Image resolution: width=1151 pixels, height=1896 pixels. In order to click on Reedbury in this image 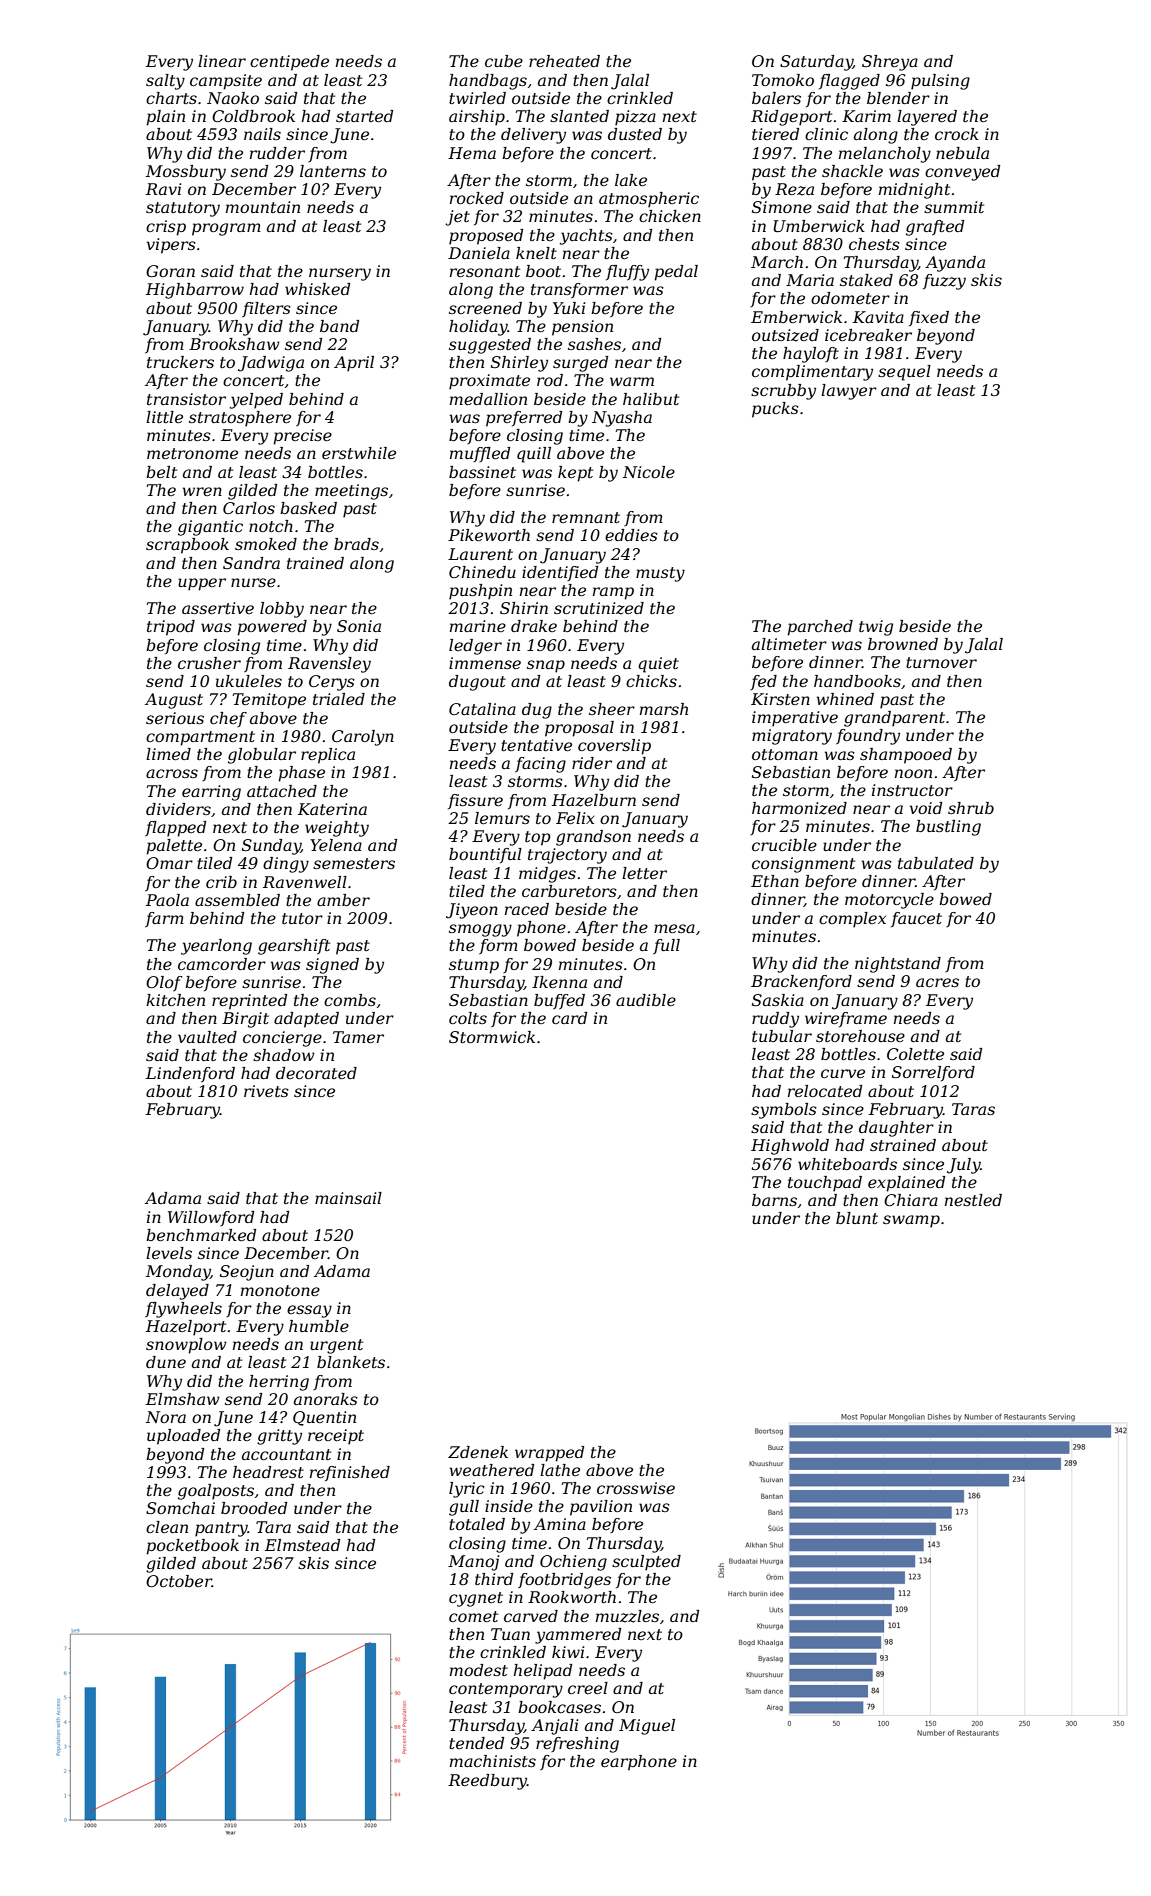, I will do `click(487, 1782)`.
